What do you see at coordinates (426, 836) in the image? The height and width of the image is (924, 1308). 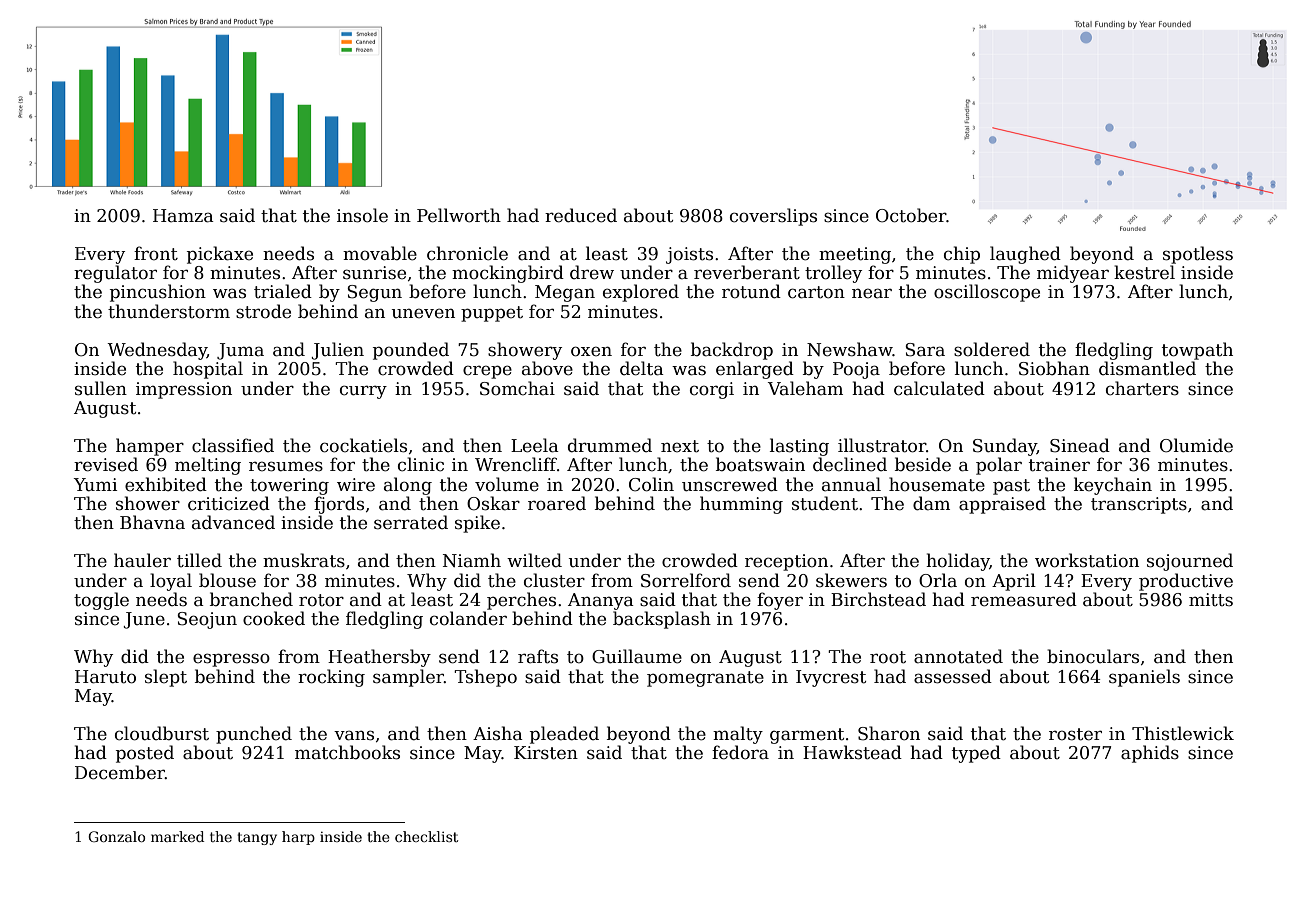 I see `checklist` at bounding box center [426, 836].
